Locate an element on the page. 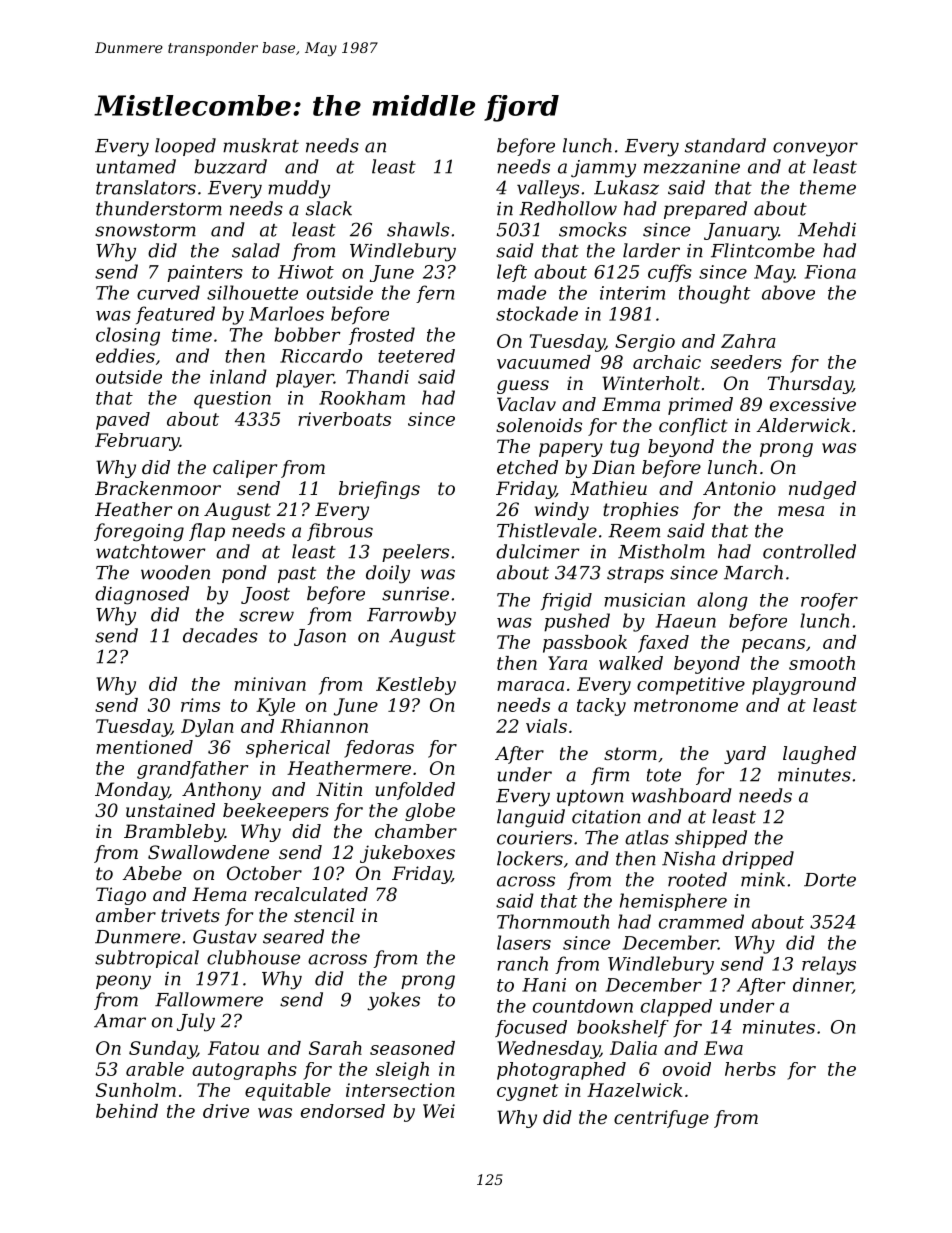  Wei is located at coordinates (439, 1111).
